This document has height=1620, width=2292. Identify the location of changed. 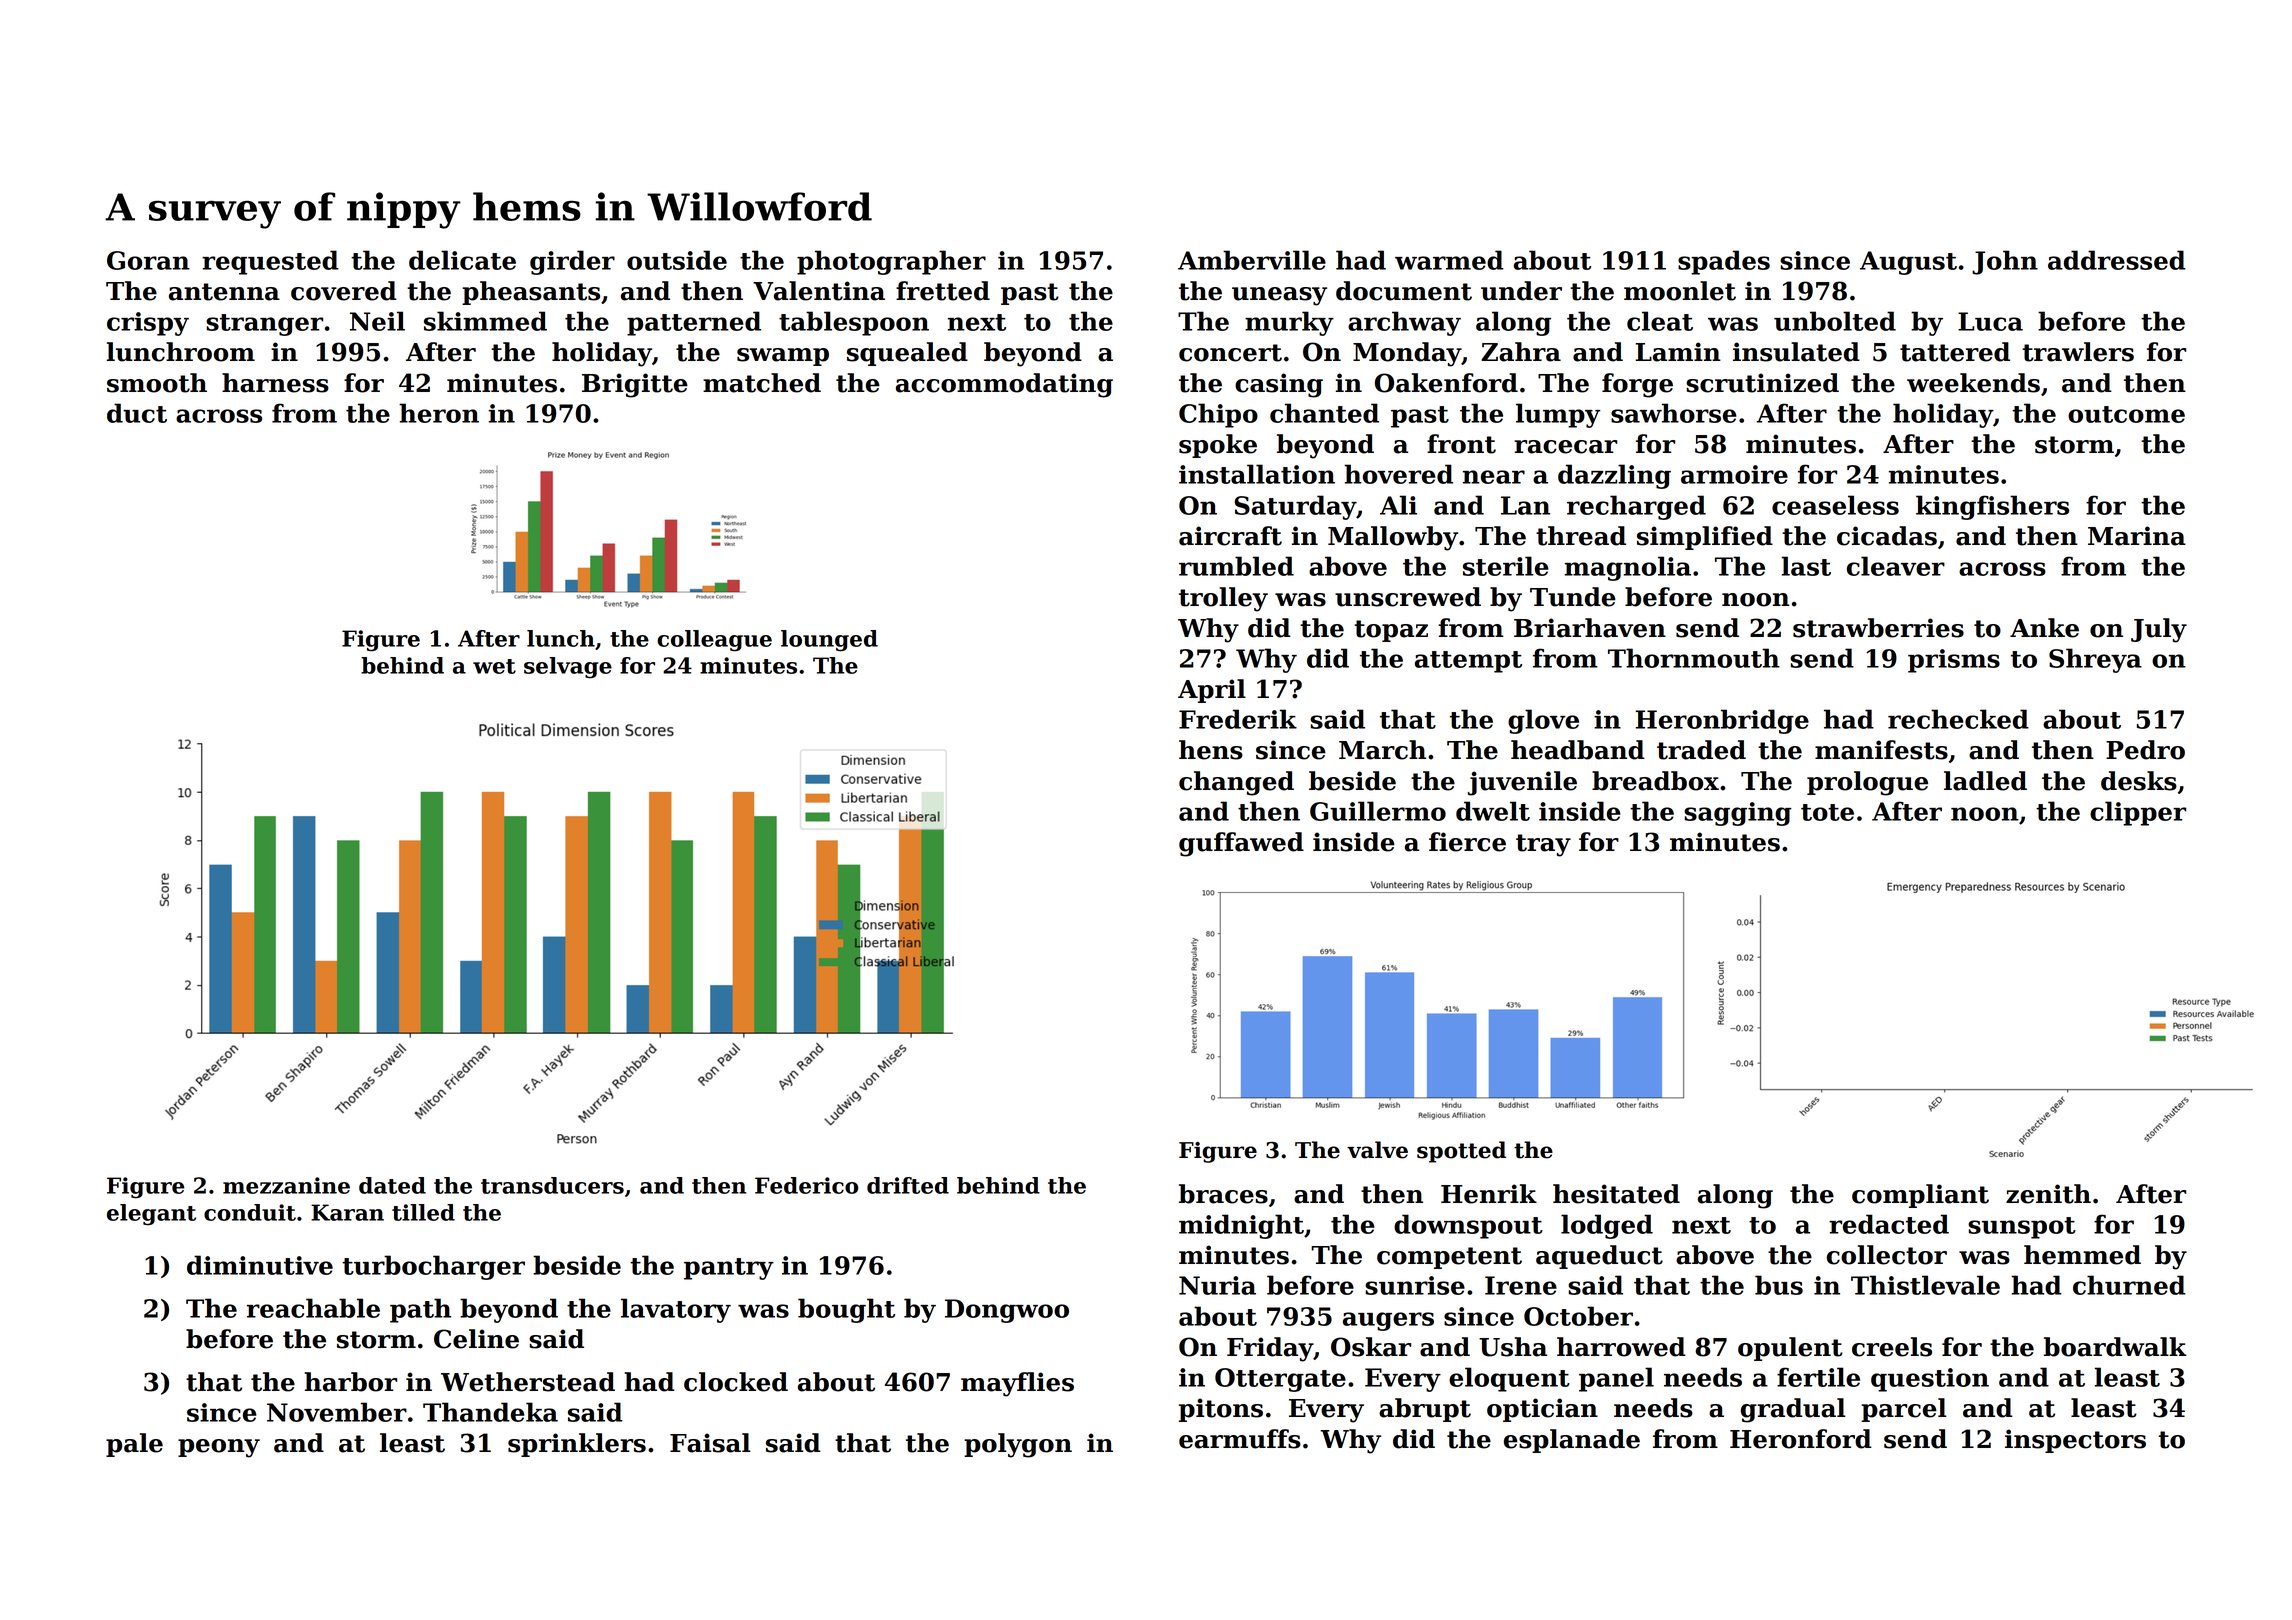
(1236, 783).
